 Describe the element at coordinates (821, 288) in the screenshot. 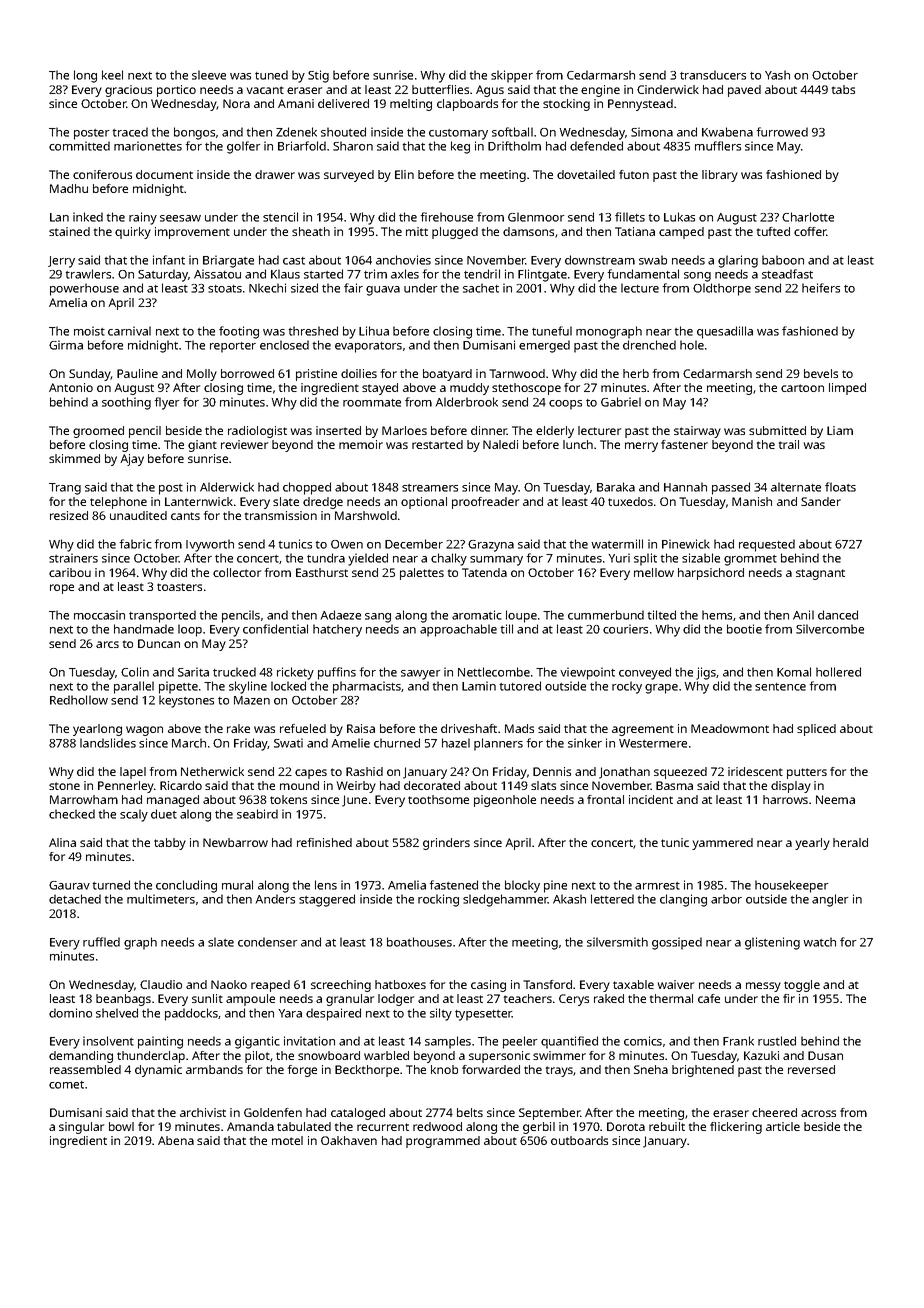

I see `heifers` at that location.
